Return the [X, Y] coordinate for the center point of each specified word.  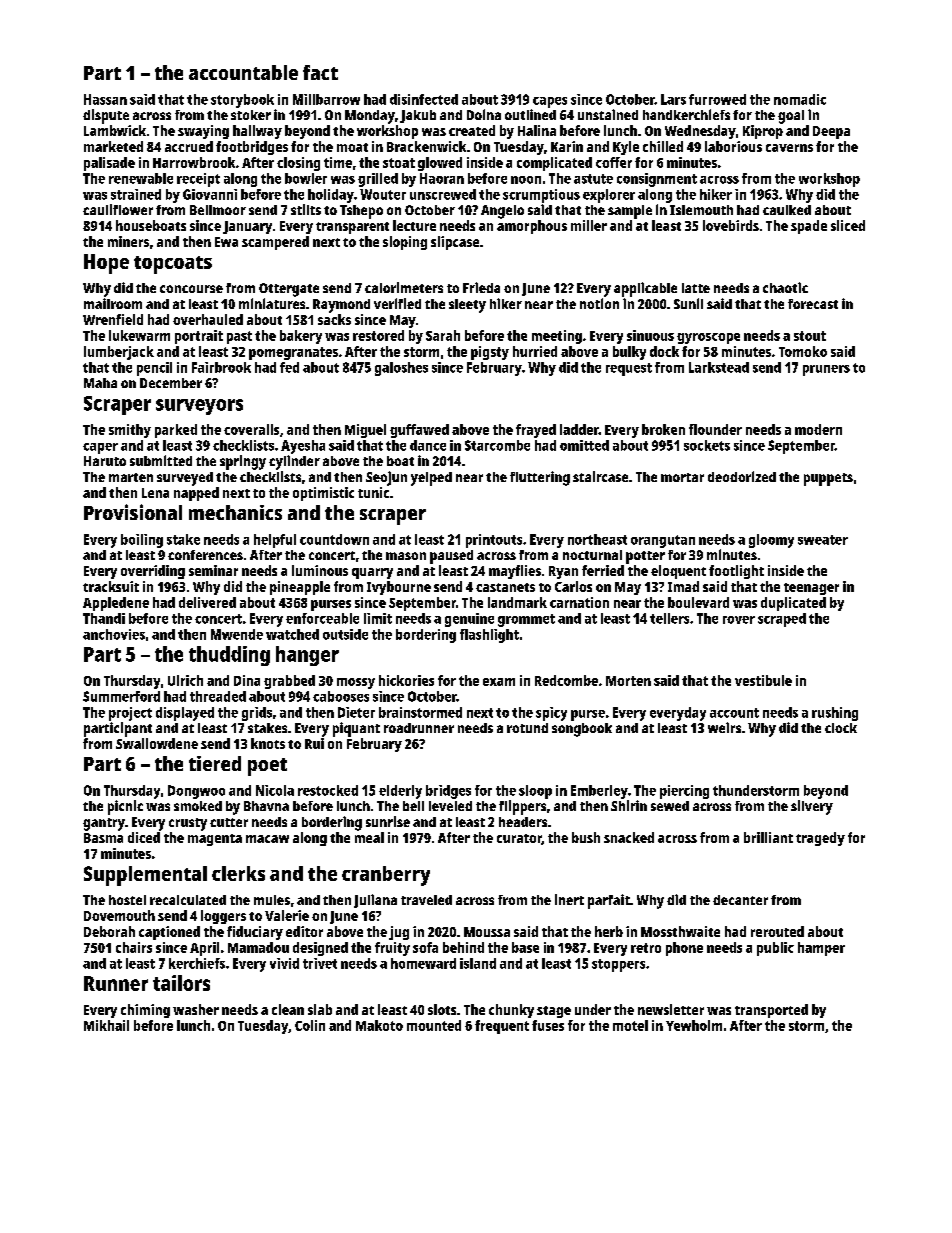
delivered [207, 602]
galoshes [401, 369]
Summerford [121, 696]
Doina [484, 114]
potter [645, 557]
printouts [494, 541]
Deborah [109, 931]
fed [289, 367]
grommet [526, 620]
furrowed [717, 99]
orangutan [663, 541]
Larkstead [719, 367]
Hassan [105, 99]
